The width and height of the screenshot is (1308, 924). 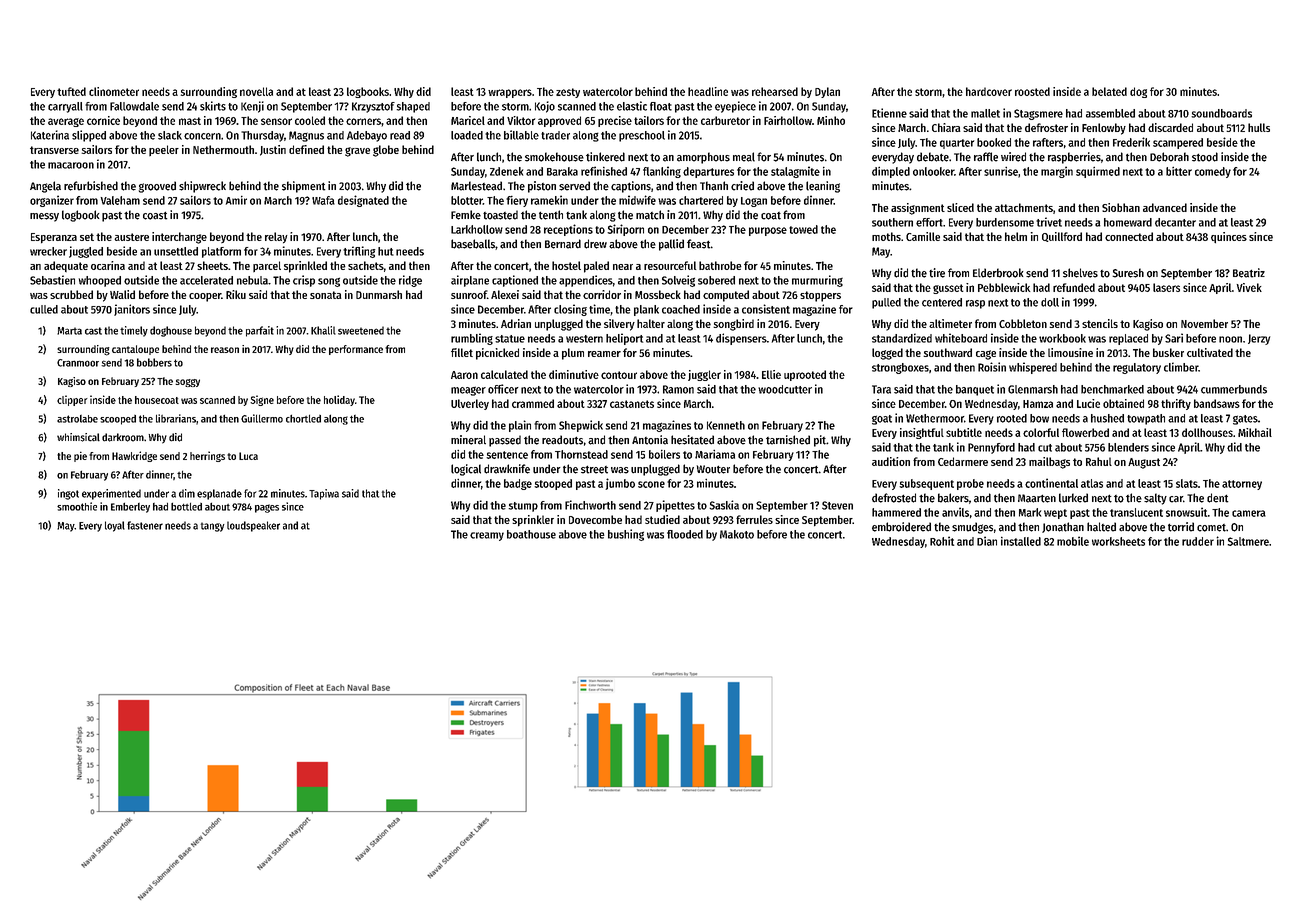 What do you see at coordinates (213, 106) in the screenshot?
I see `skirts` at bounding box center [213, 106].
